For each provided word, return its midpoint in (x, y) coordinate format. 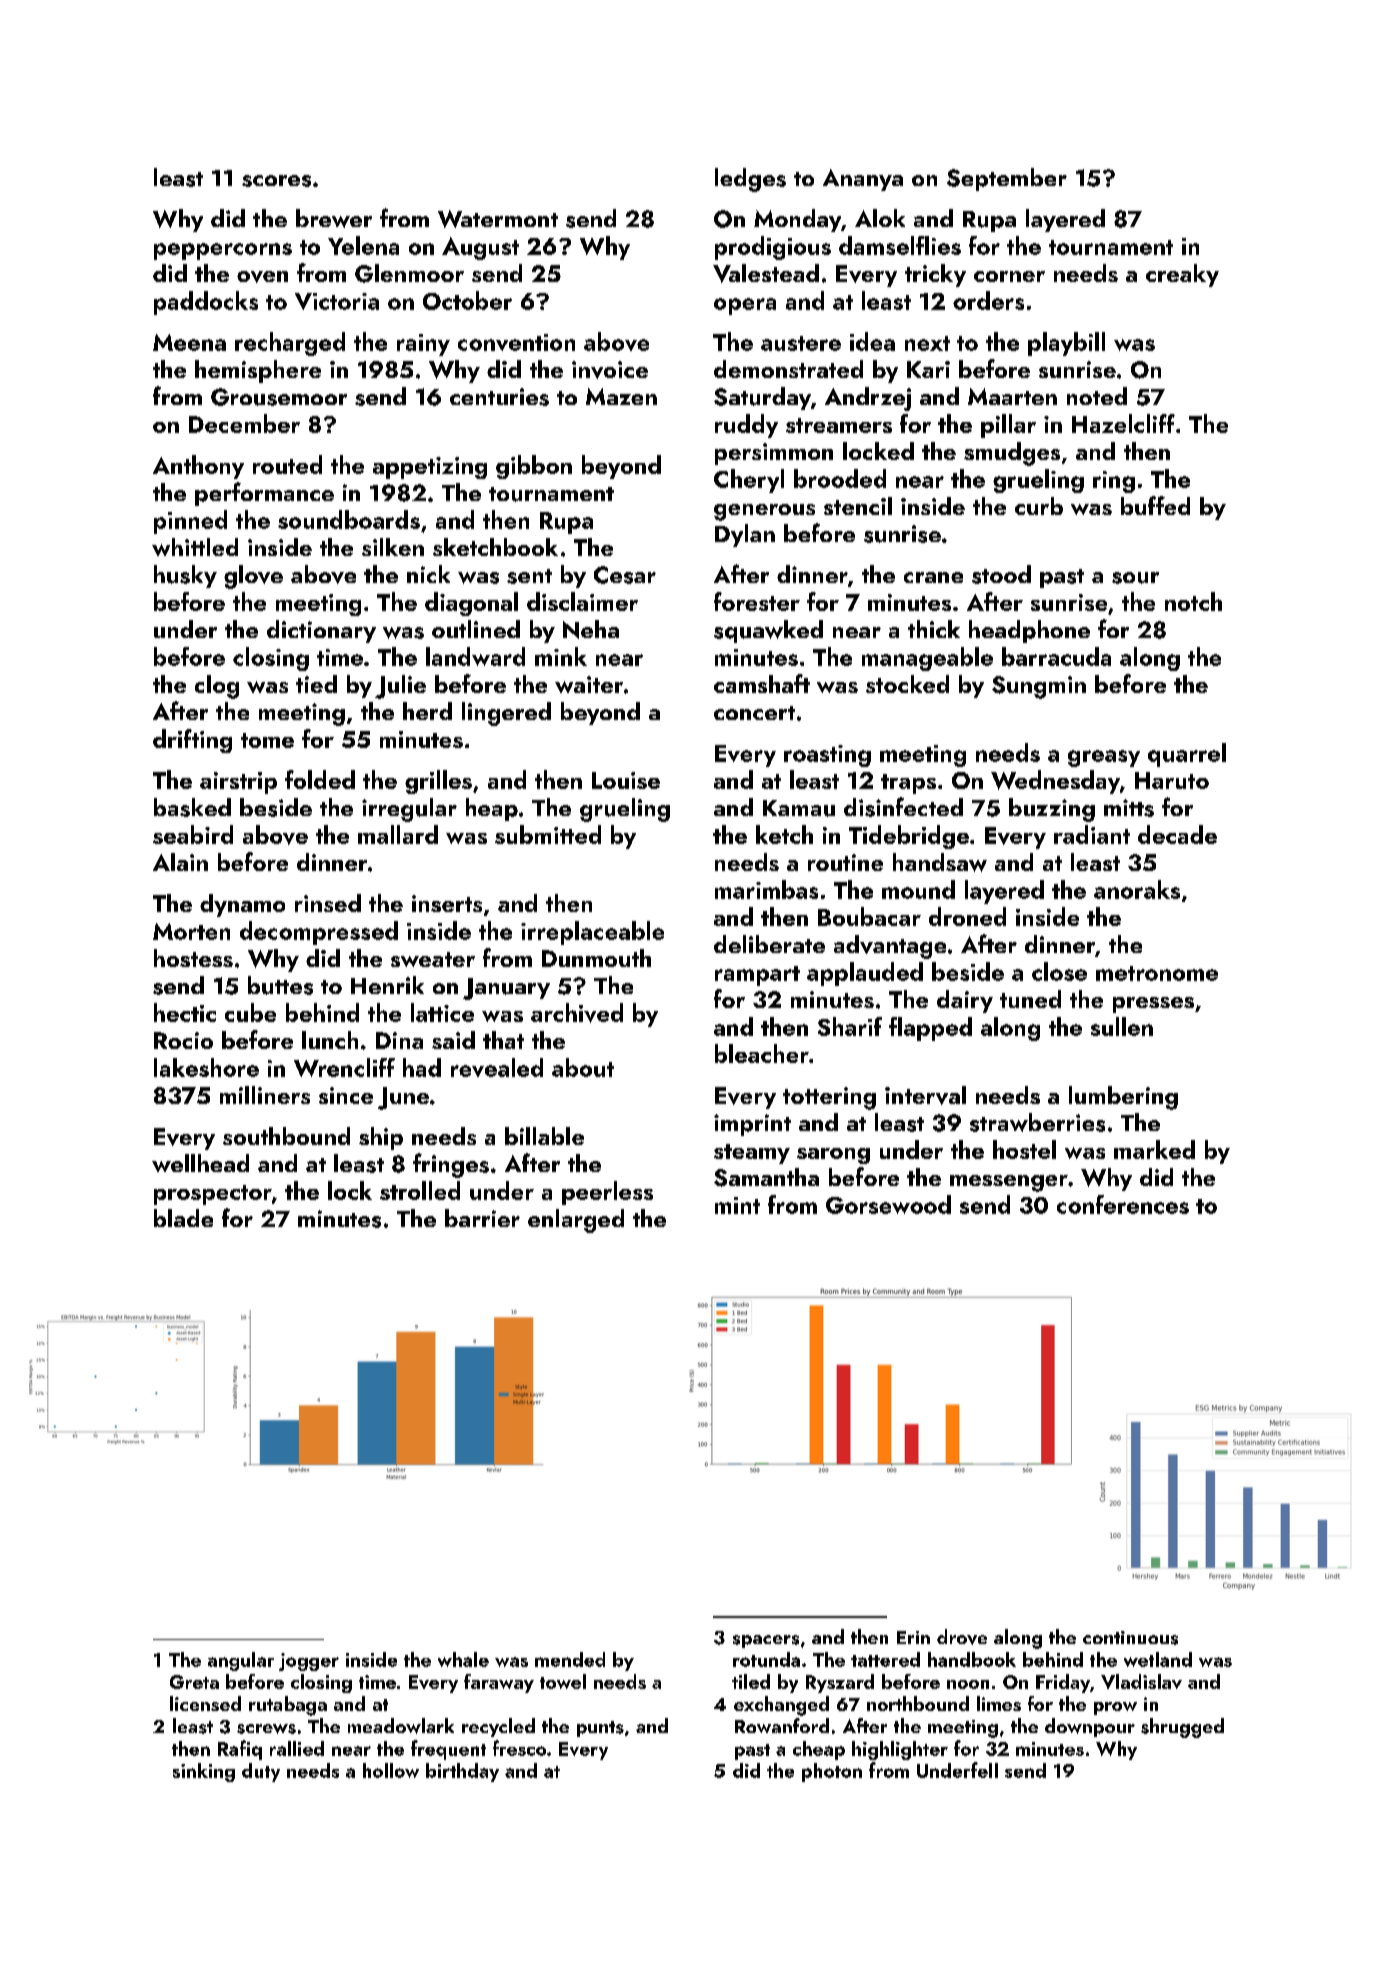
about (583, 1067)
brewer (334, 218)
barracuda (1056, 656)
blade (183, 1218)
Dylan (745, 535)
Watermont (498, 219)
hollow (391, 1770)
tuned (1030, 999)
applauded (865, 974)
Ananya (863, 180)
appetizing (430, 468)
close (1059, 971)
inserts (447, 903)
